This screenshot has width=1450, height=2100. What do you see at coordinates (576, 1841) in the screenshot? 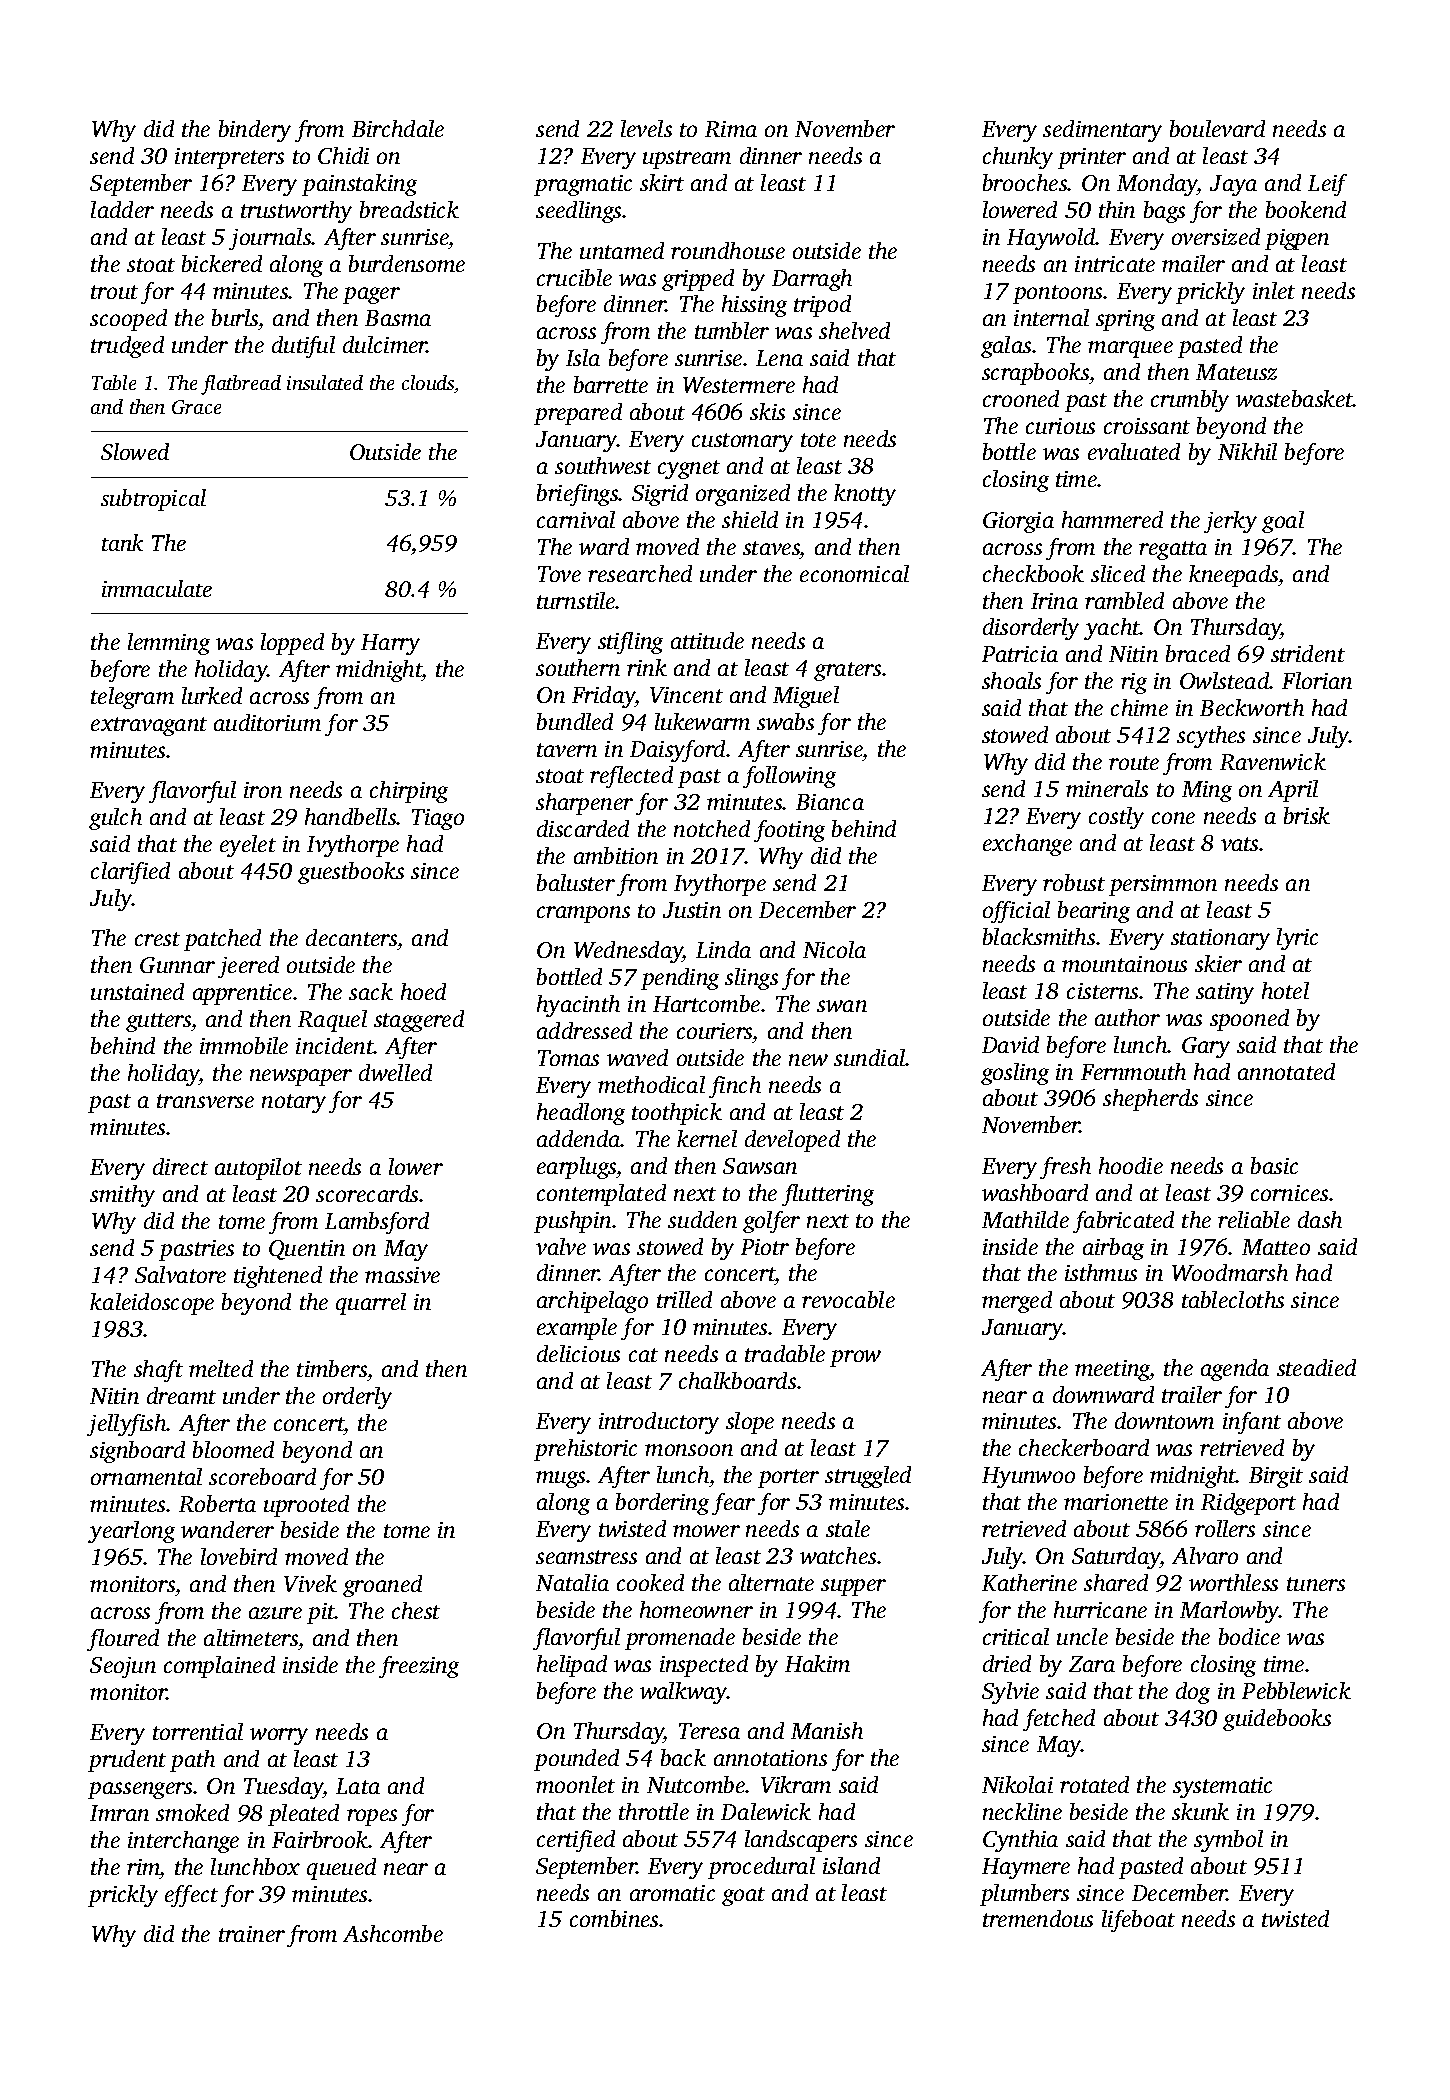
I see `certified` at bounding box center [576, 1841].
